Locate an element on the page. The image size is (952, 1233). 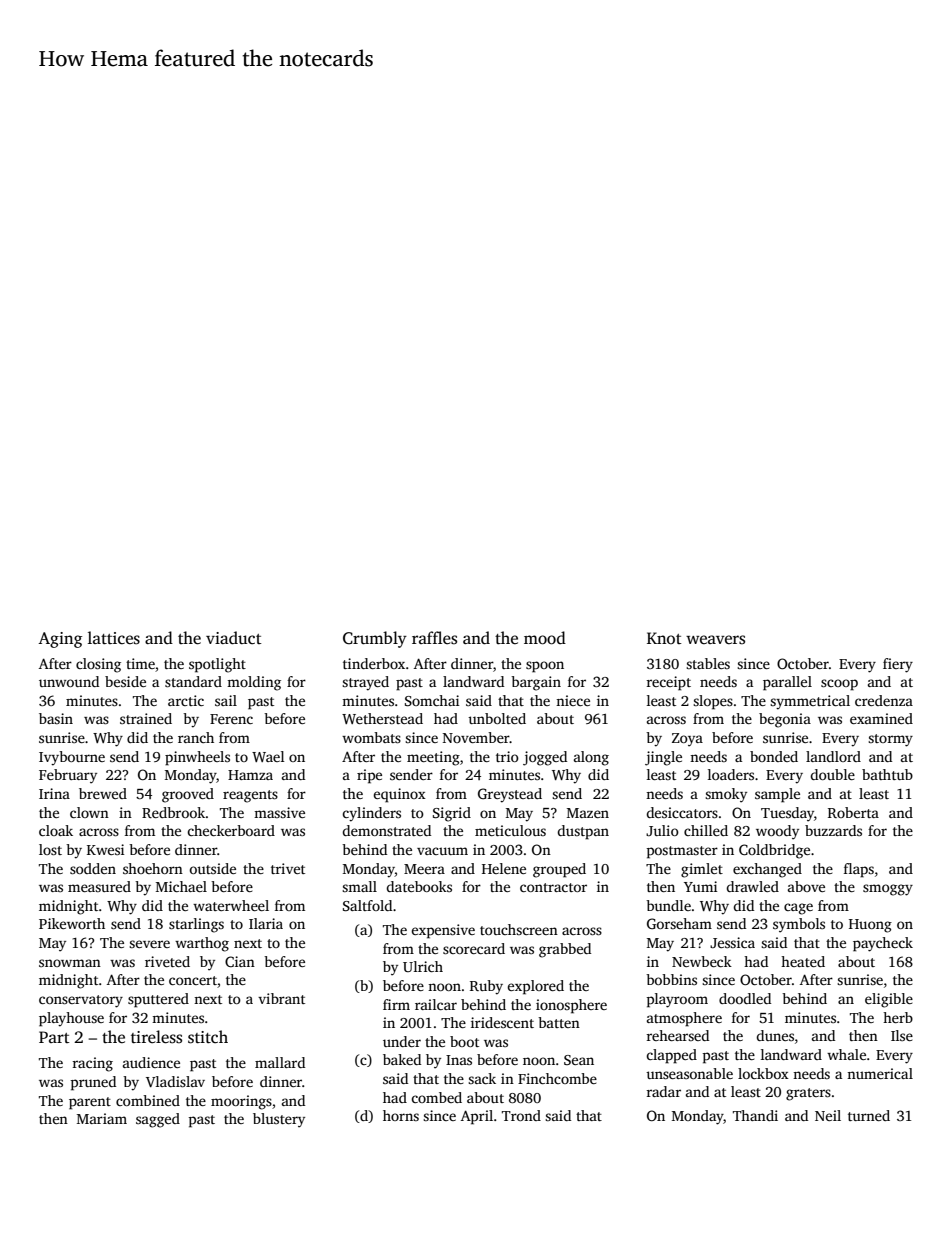
unwound is located at coordinates (69, 681).
